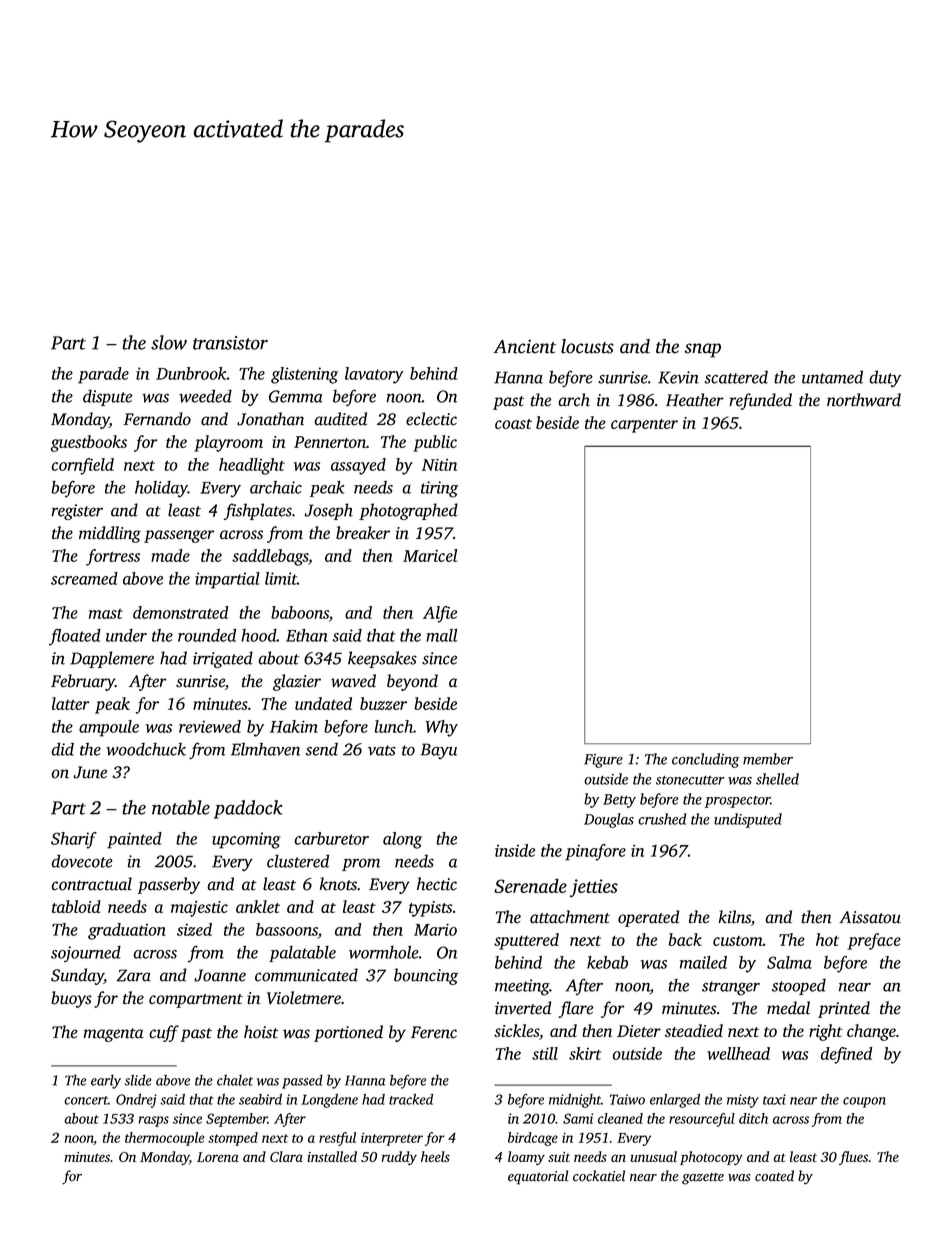 The height and width of the image is (1233, 952). What do you see at coordinates (885, 379) in the image?
I see `duty` at bounding box center [885, 379].
